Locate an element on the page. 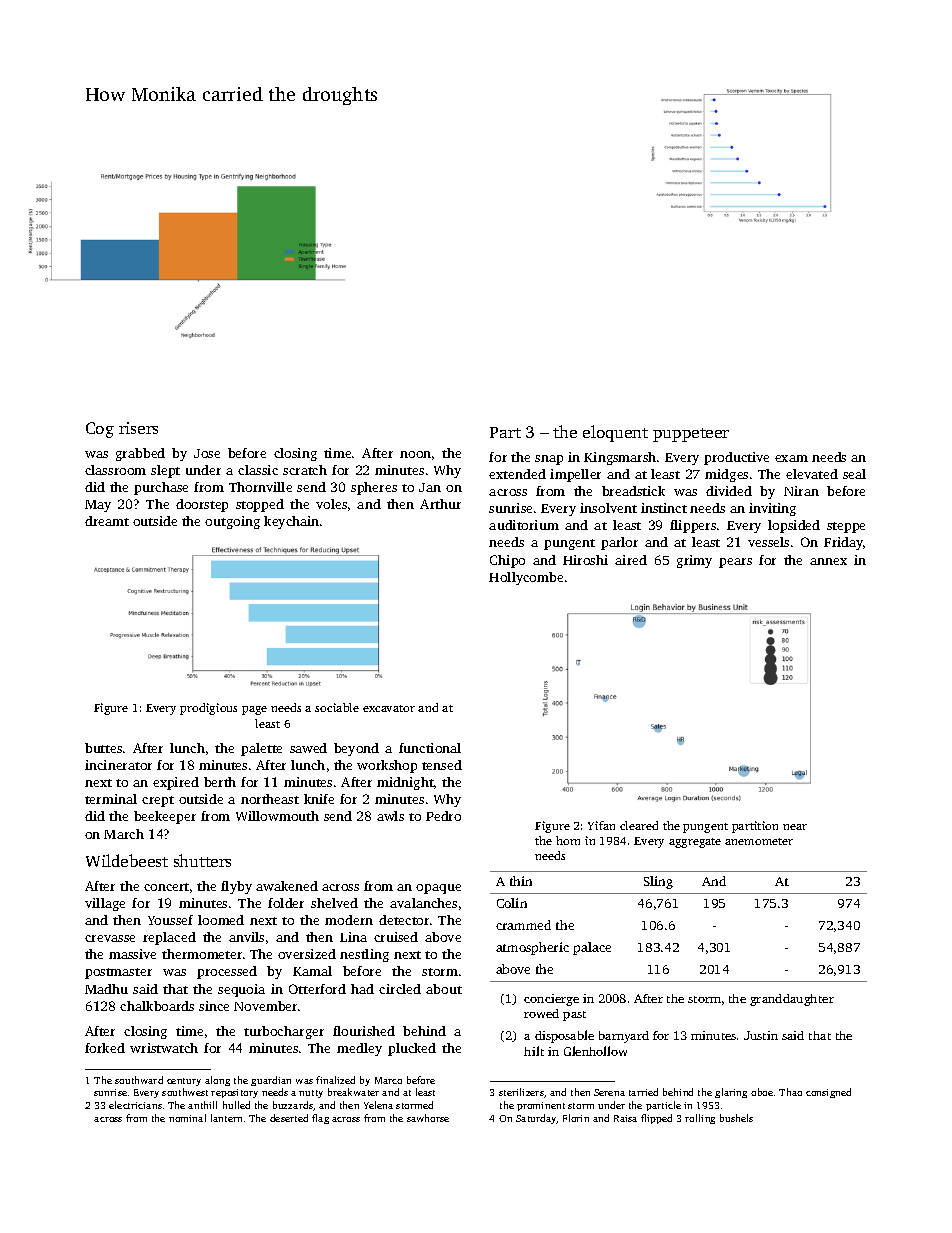  insolvent is located at coordinates (608, 508).
